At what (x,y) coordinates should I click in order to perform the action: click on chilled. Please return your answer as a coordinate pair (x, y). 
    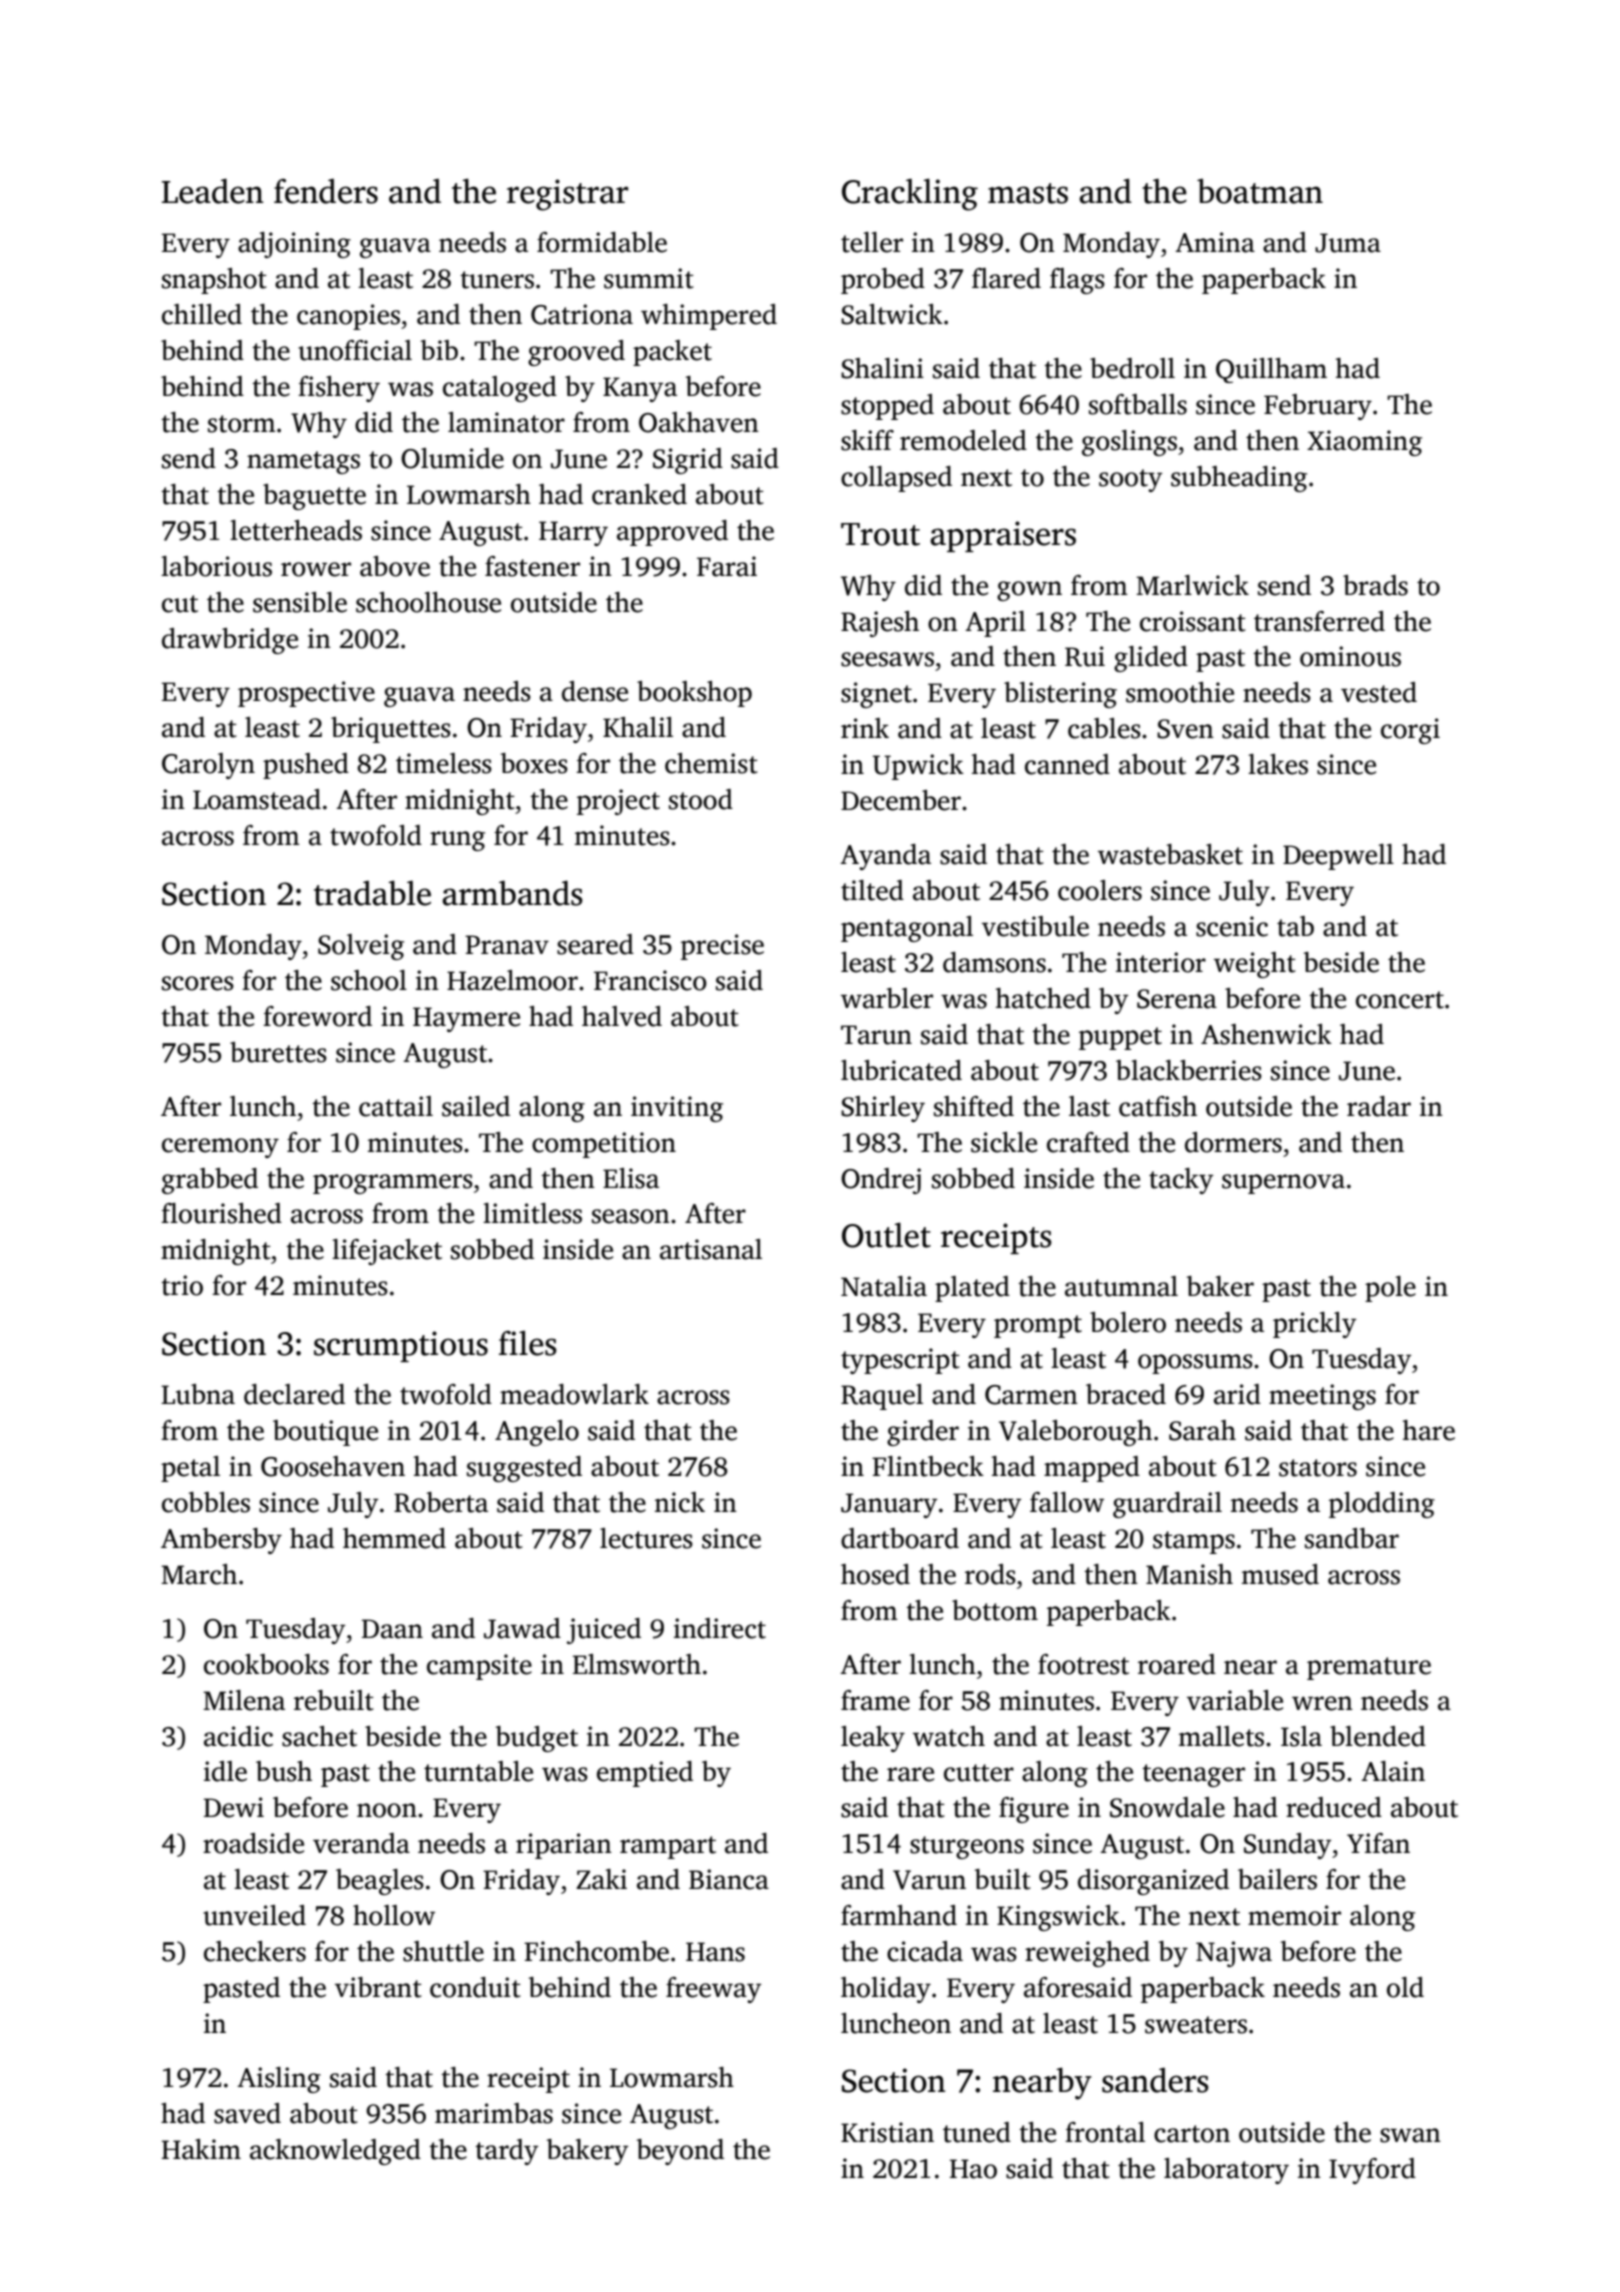
    Looking at the image, I should click on (202, 314).
